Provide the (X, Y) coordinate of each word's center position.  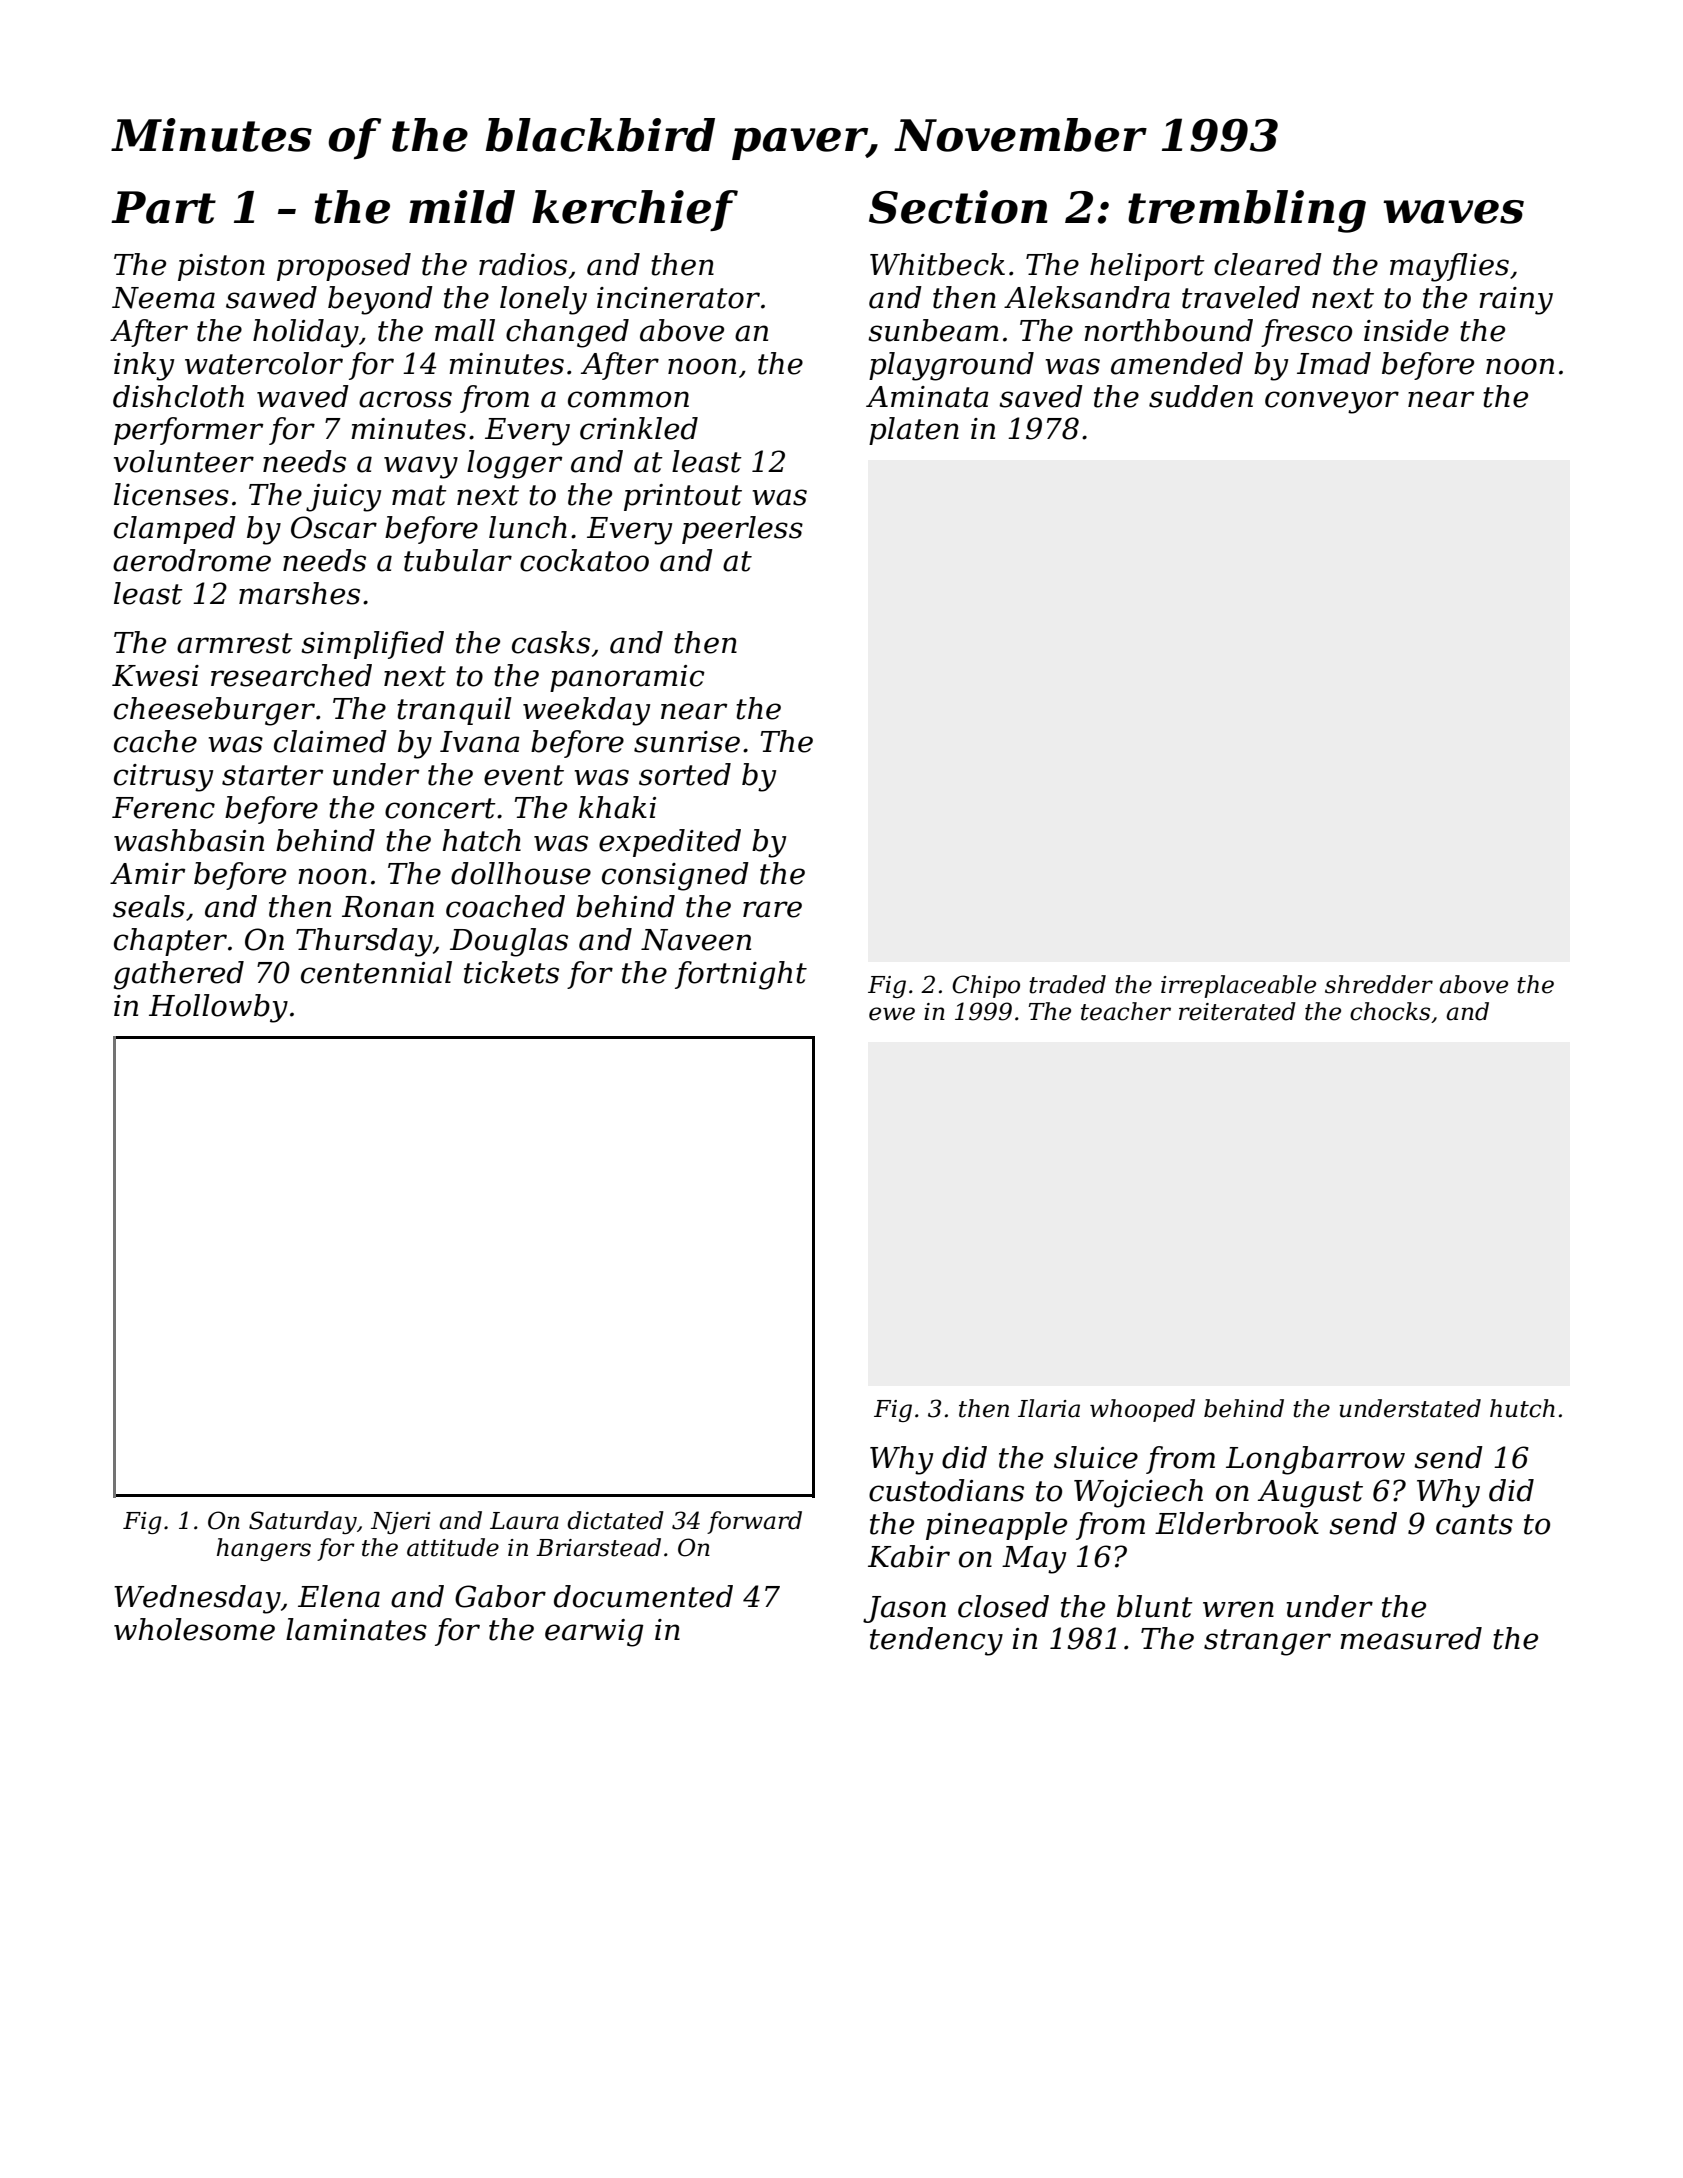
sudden (1201, 396)
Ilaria (1049, 1408)
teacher (1126, 1011)
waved (303, 396)
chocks (1390, 1011)
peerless (742, 530)
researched (291, 675)
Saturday (303, 1522)
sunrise (687, 742)
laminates (356, 1629)
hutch (1522, 1408)
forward (754, 1522)
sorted (685, 774)
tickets (511, 972)
